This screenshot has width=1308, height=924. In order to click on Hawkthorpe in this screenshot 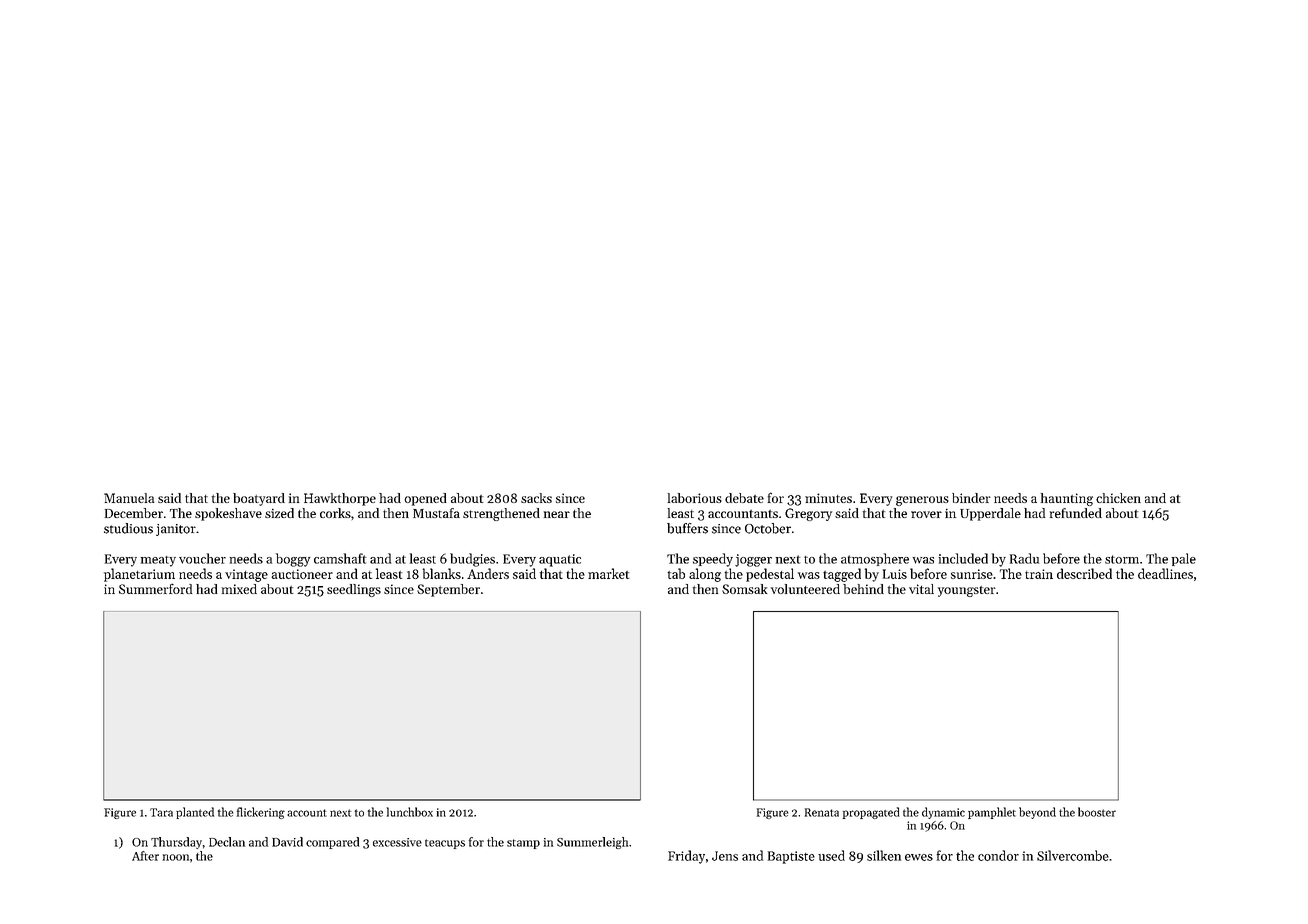, I will do `click(340, 499)`.
